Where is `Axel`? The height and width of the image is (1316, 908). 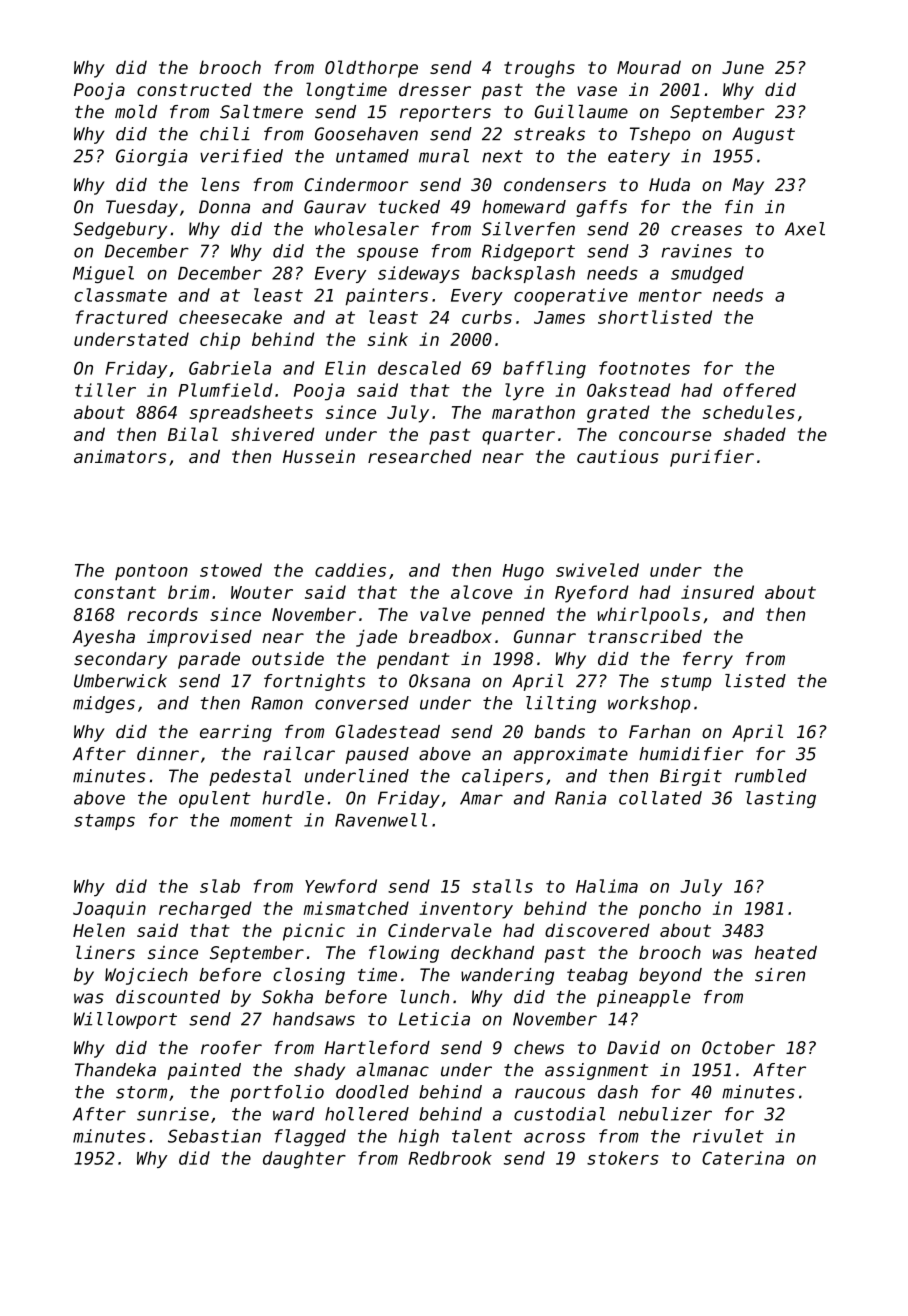
Axel is located at coordinates (805, 229).
